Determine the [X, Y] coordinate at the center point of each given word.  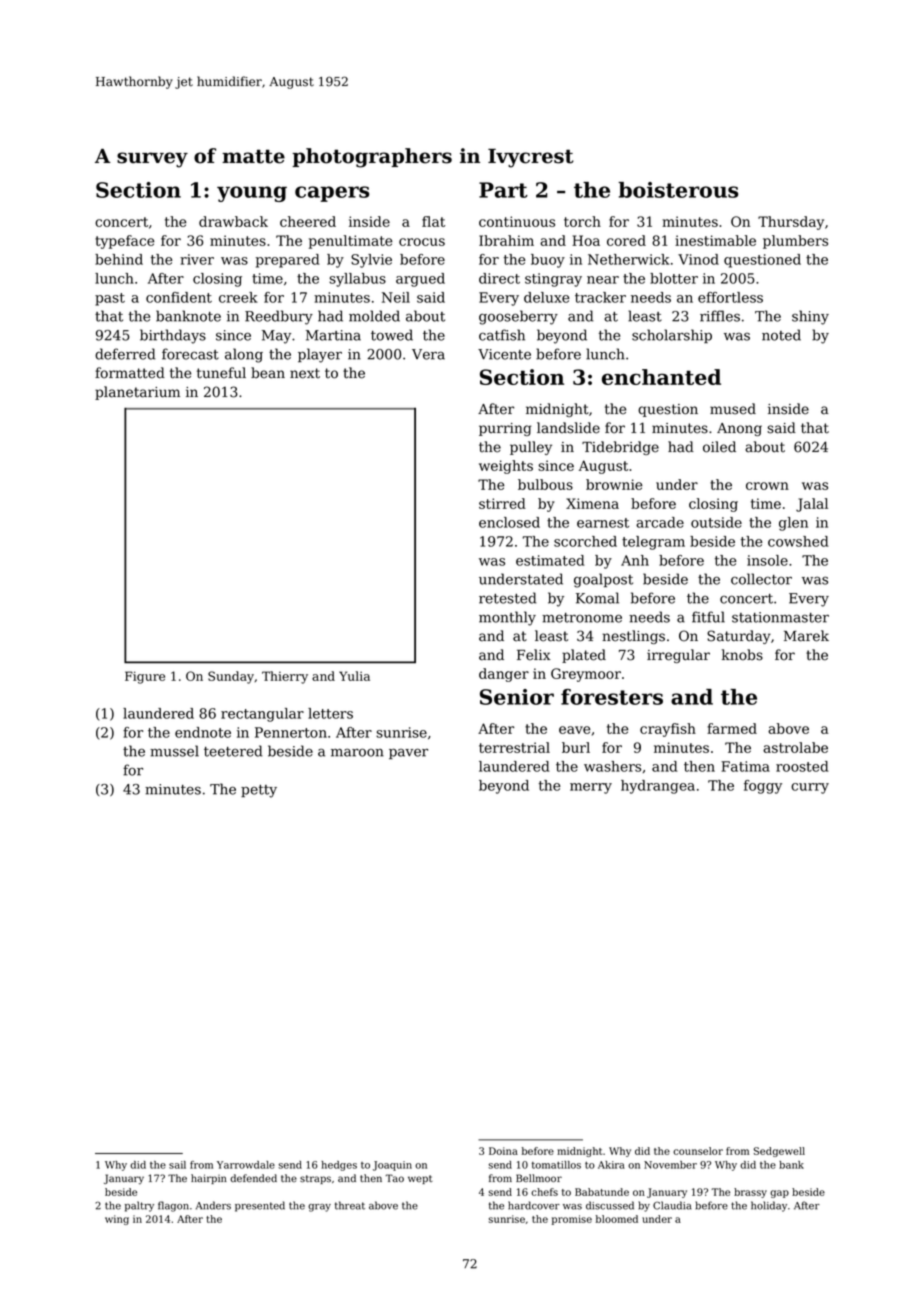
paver [408, 753]
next [305, 373]
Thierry [285, 677]
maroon [357, 752]
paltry [139, 1206]
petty [259, 791]
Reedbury [279, 317]
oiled [719, 447]
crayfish [668, 730]
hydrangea [658, 787]
